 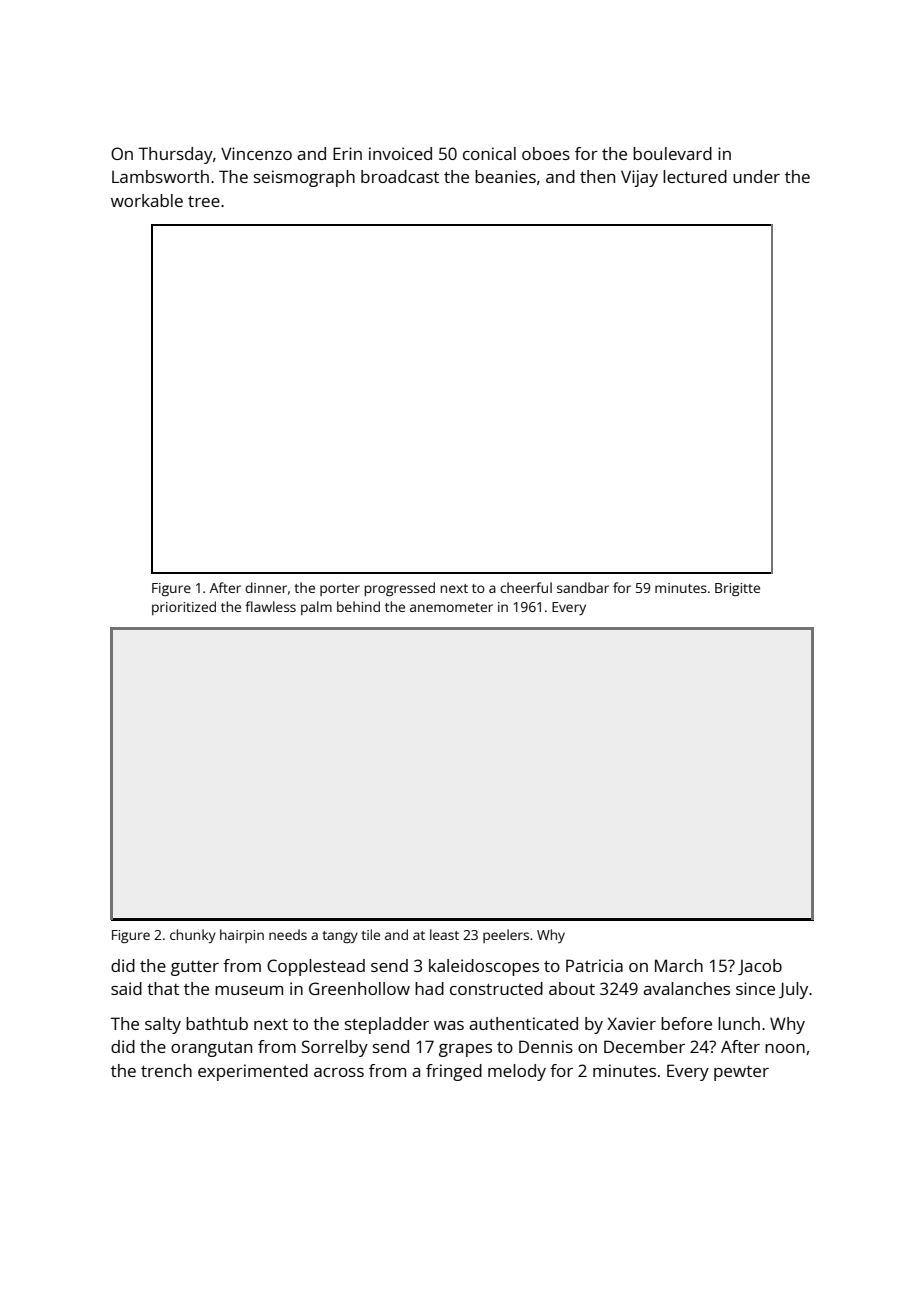 What do you see at coordinates (737, 589) in the screenshot?
I see `Brigitte` at bounding box center [737, 589].
